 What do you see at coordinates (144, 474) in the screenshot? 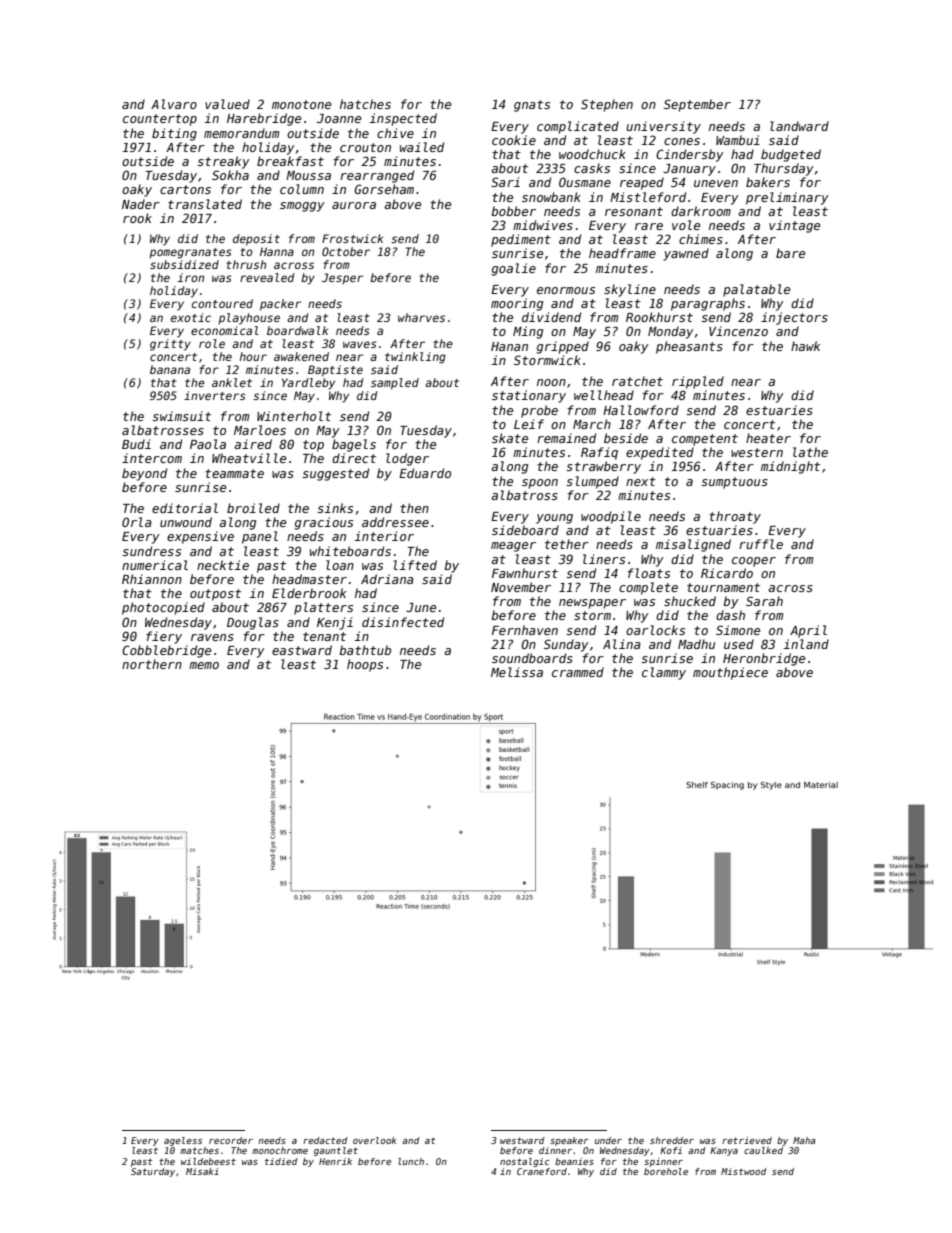
I see `beyond` at bounding box center [144, 474].
